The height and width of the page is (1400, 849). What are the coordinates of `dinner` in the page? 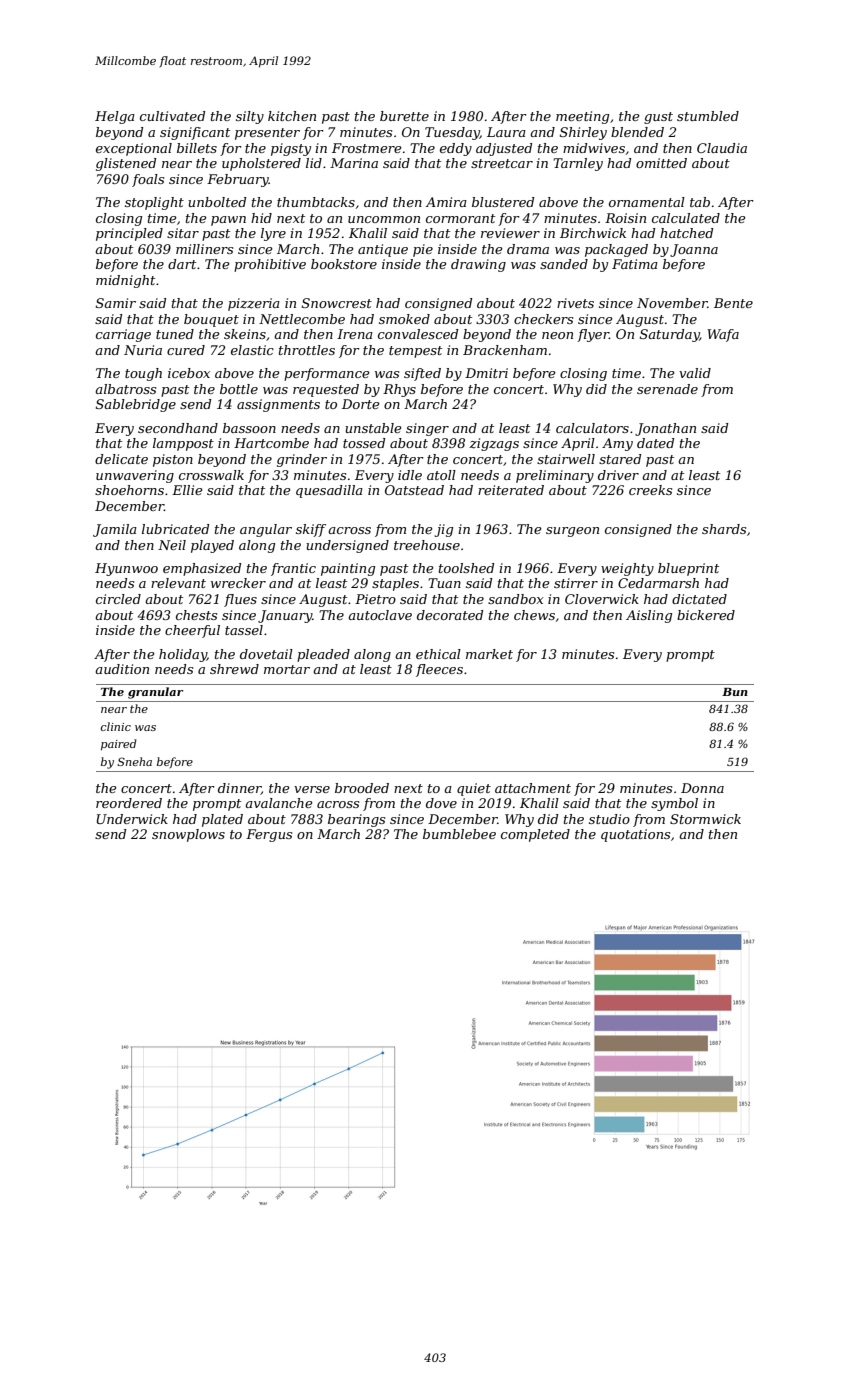 It's located at (239, 789).
